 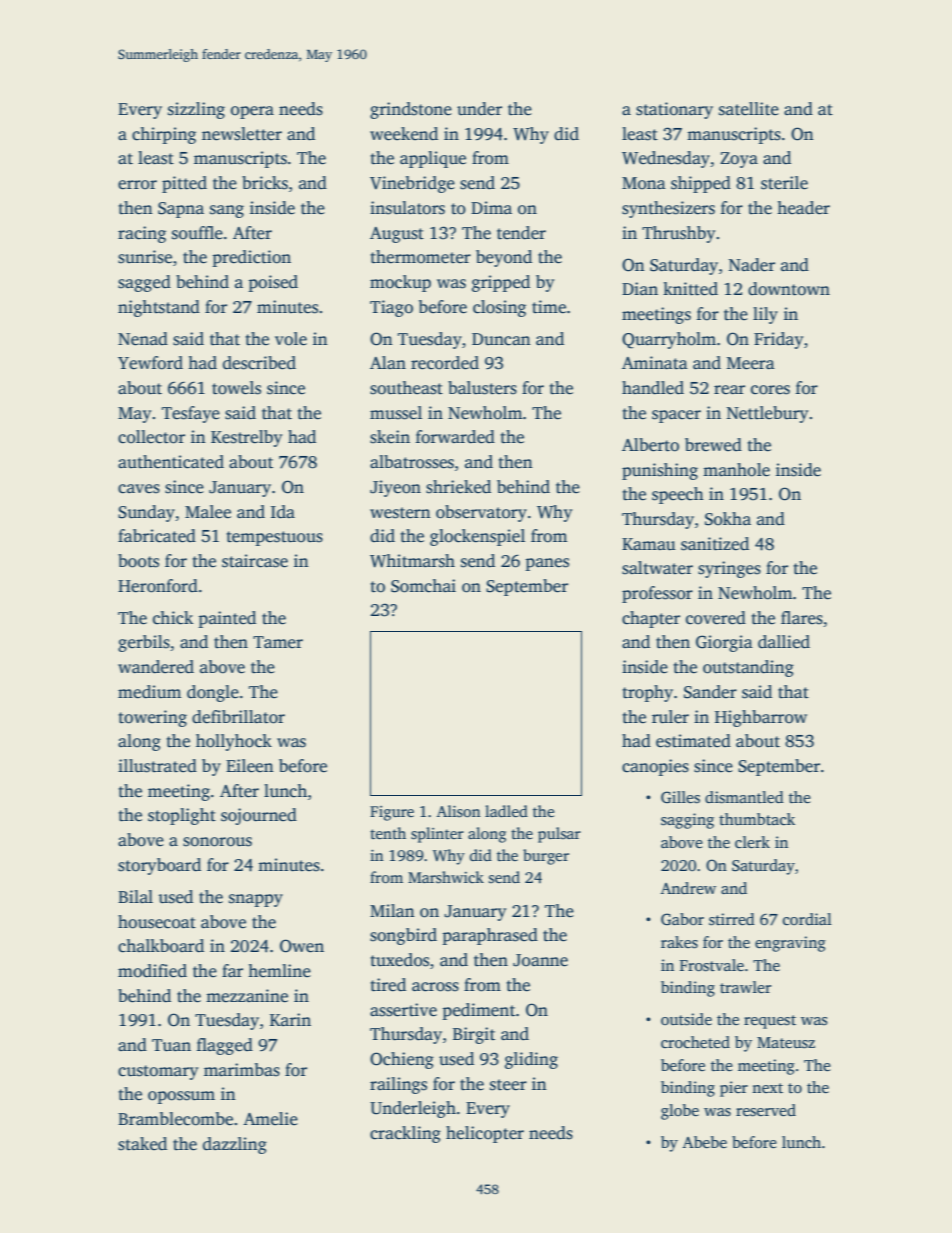 What do you see at coordinates (250, 766) in the screenshot?
I see `Eileen` at bounding box center [250, 766].
